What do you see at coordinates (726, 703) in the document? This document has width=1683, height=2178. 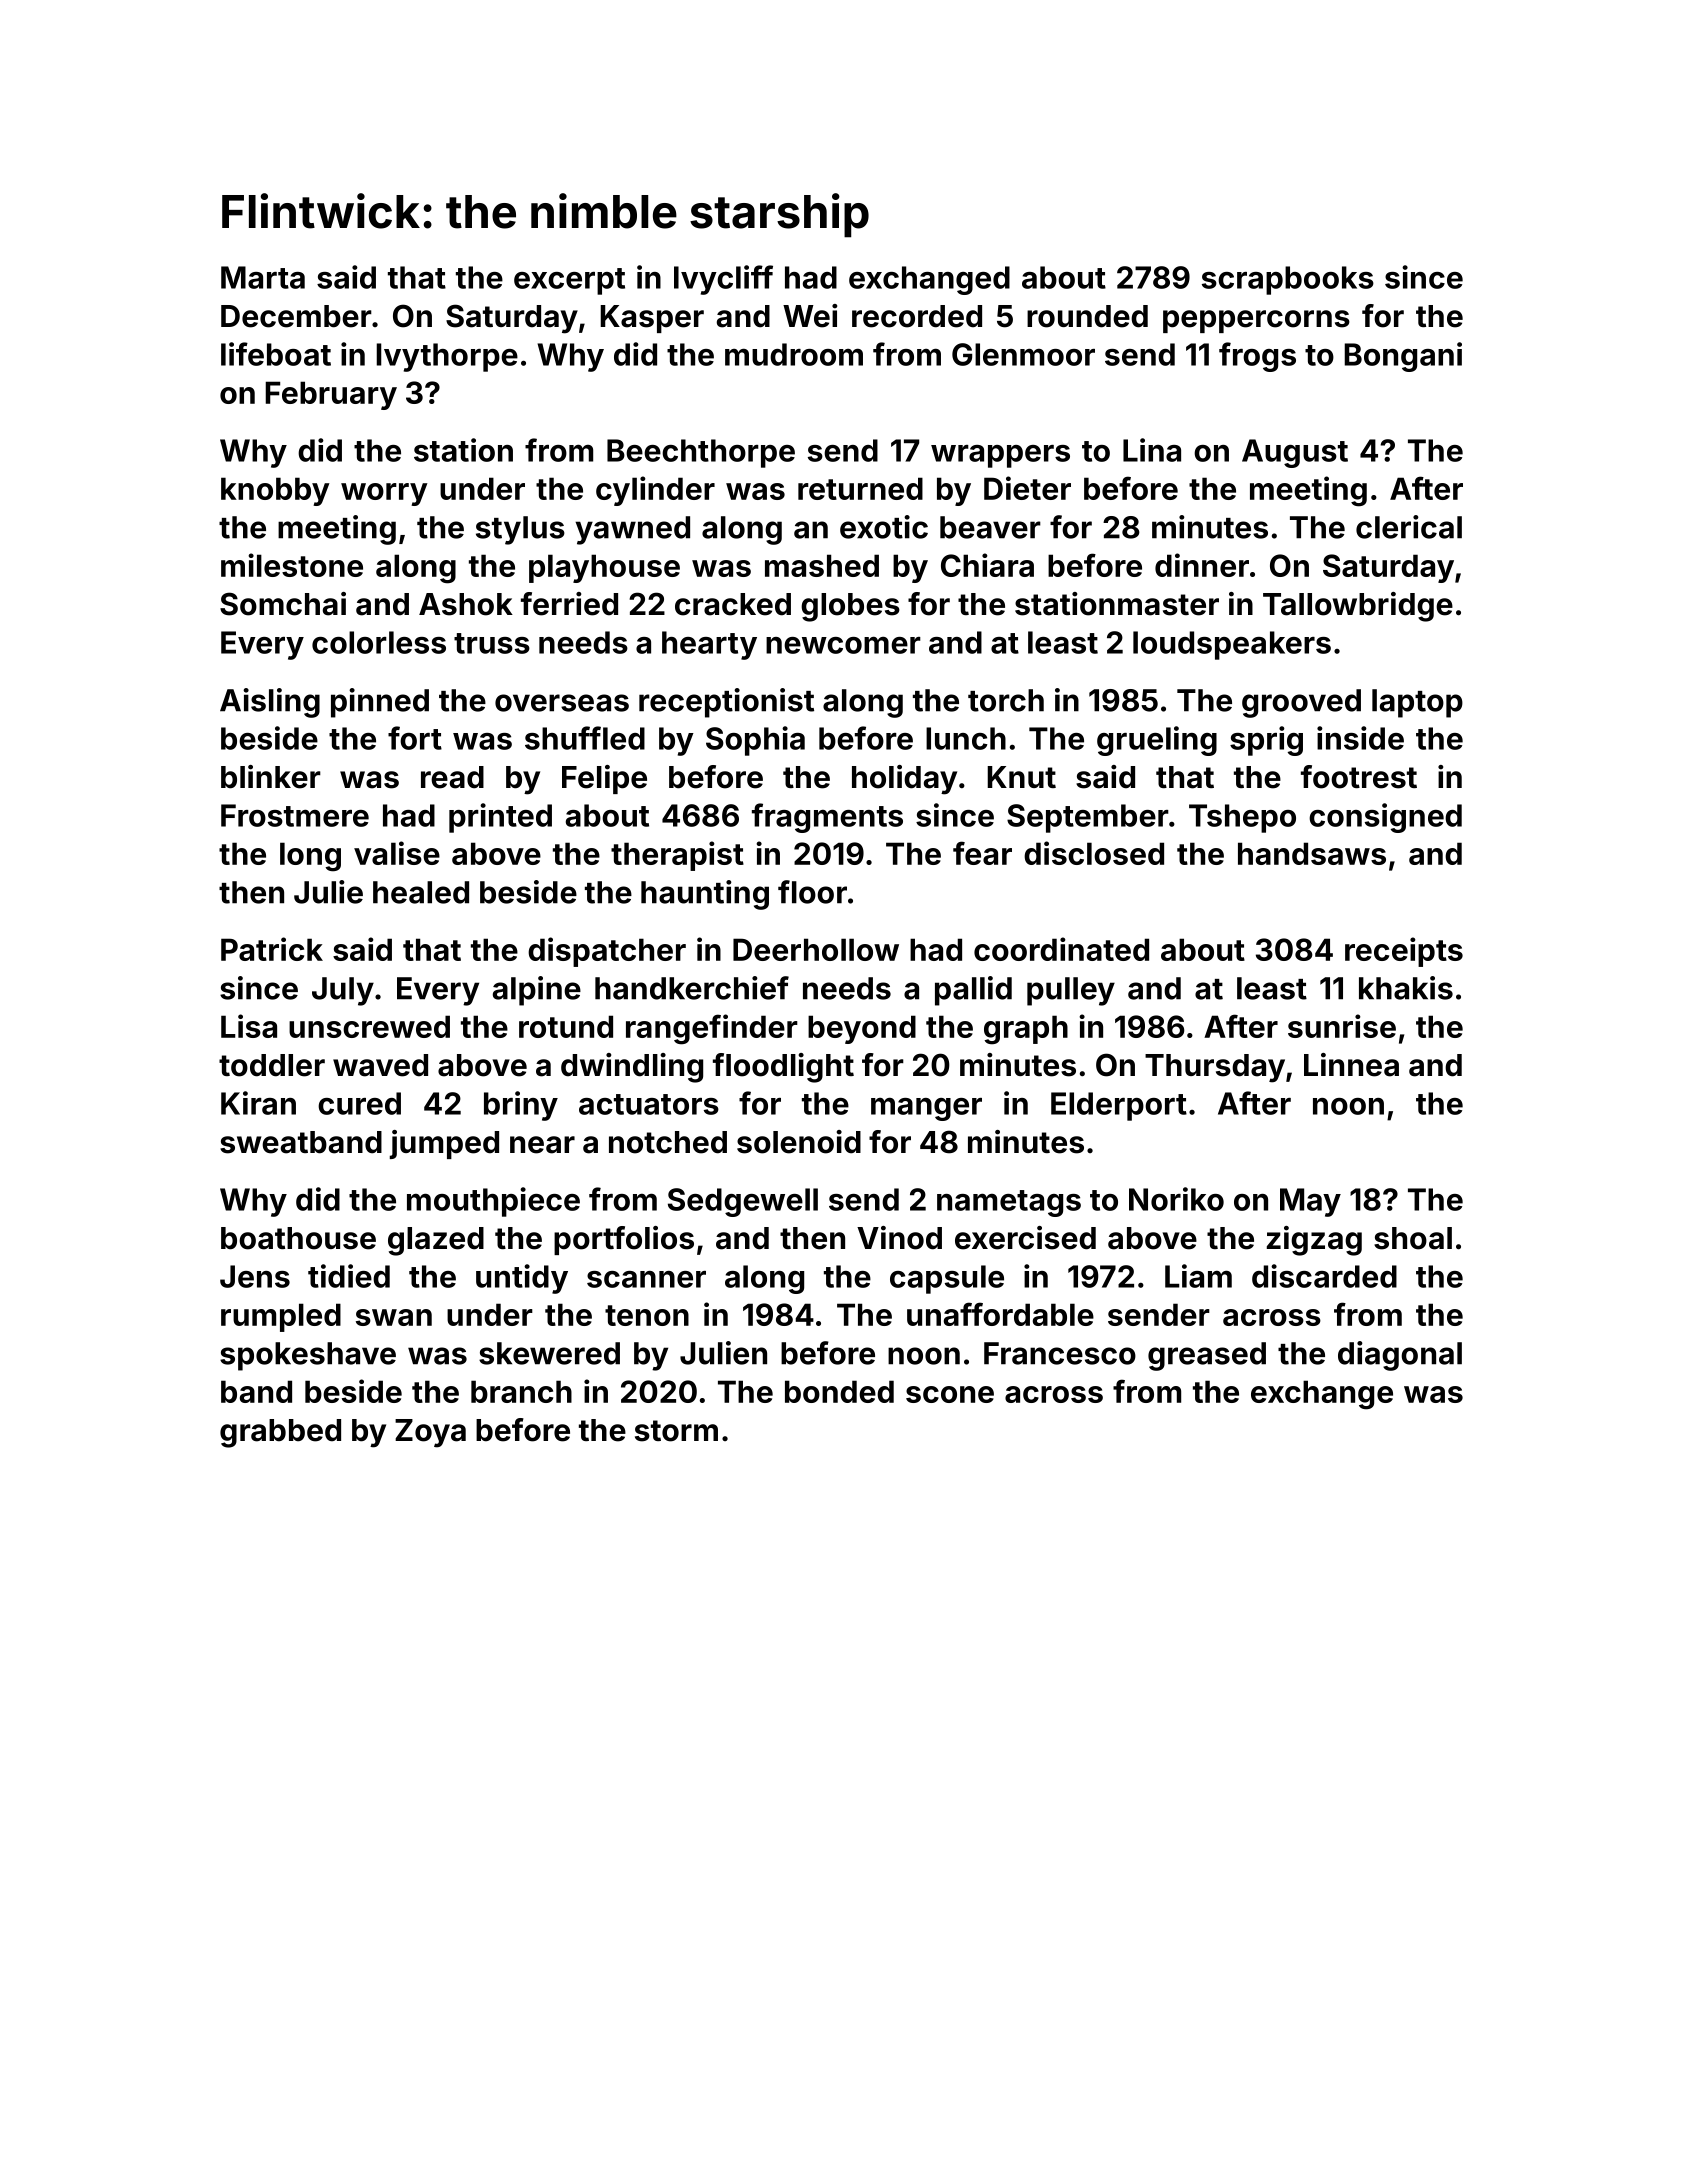 I see `receptionist` at bounding box center [726, 703].
